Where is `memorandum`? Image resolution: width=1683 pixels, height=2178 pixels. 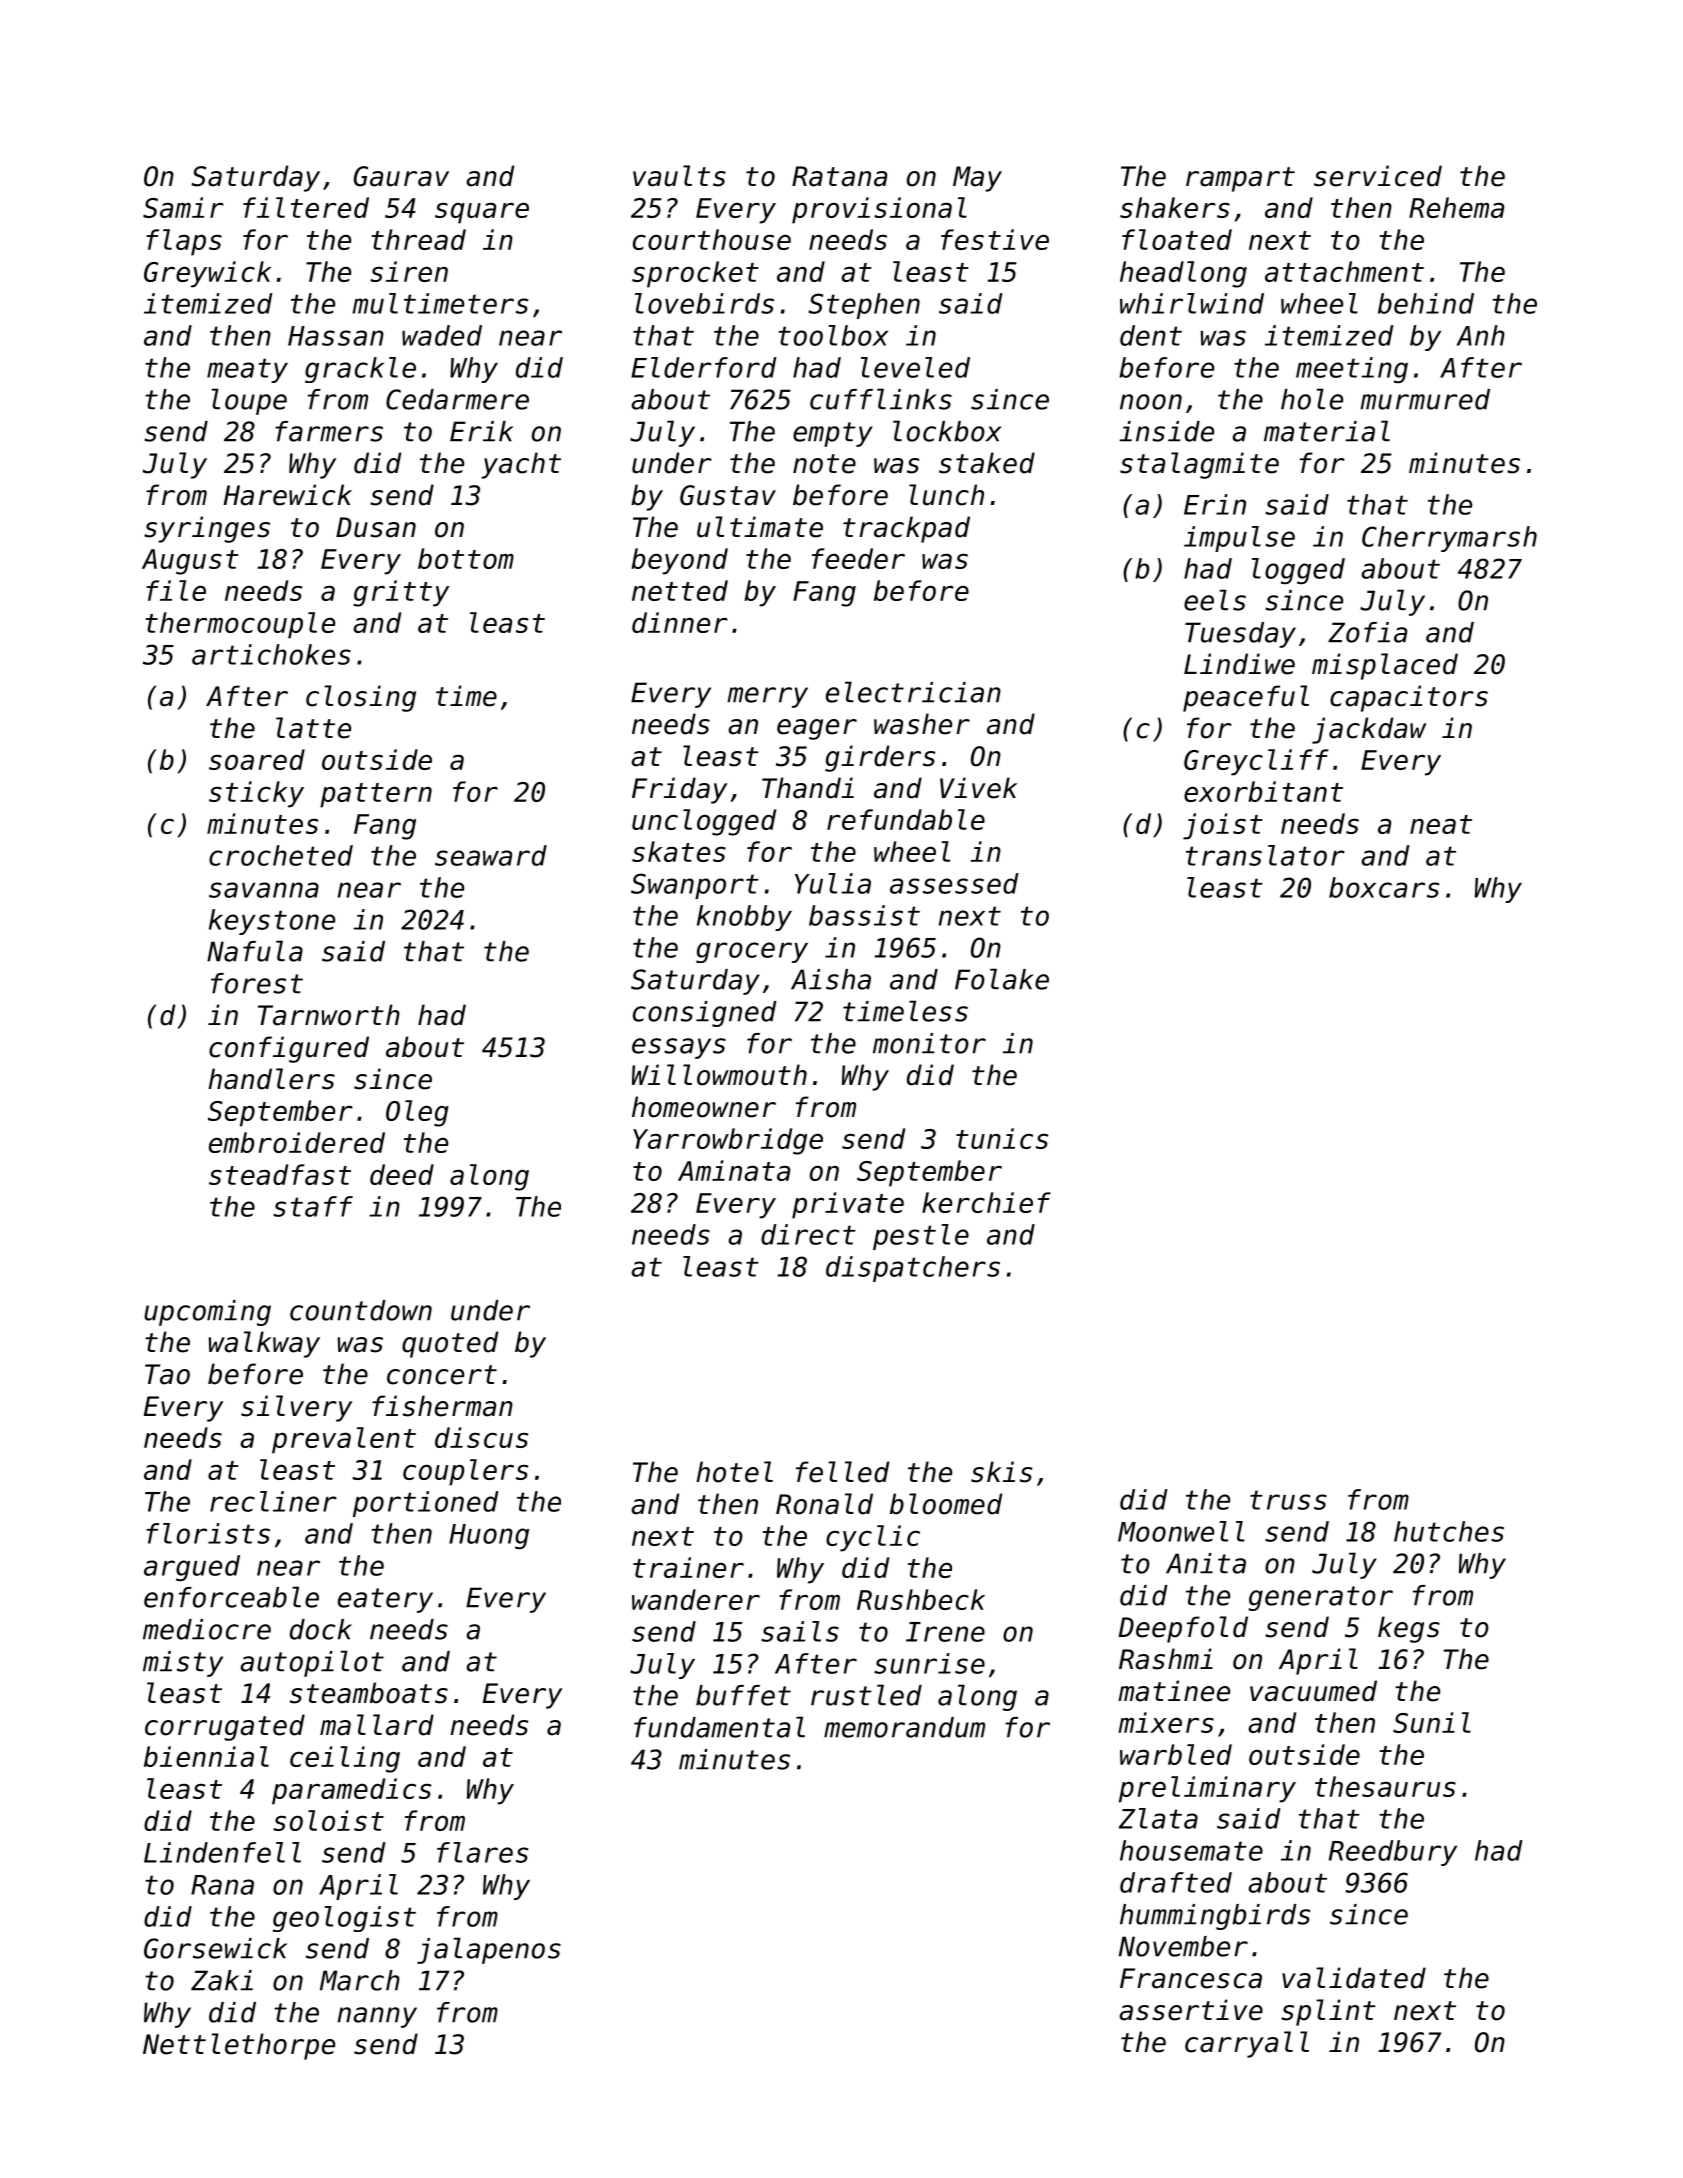
memorandum is located at coordinates (904, 1727).
